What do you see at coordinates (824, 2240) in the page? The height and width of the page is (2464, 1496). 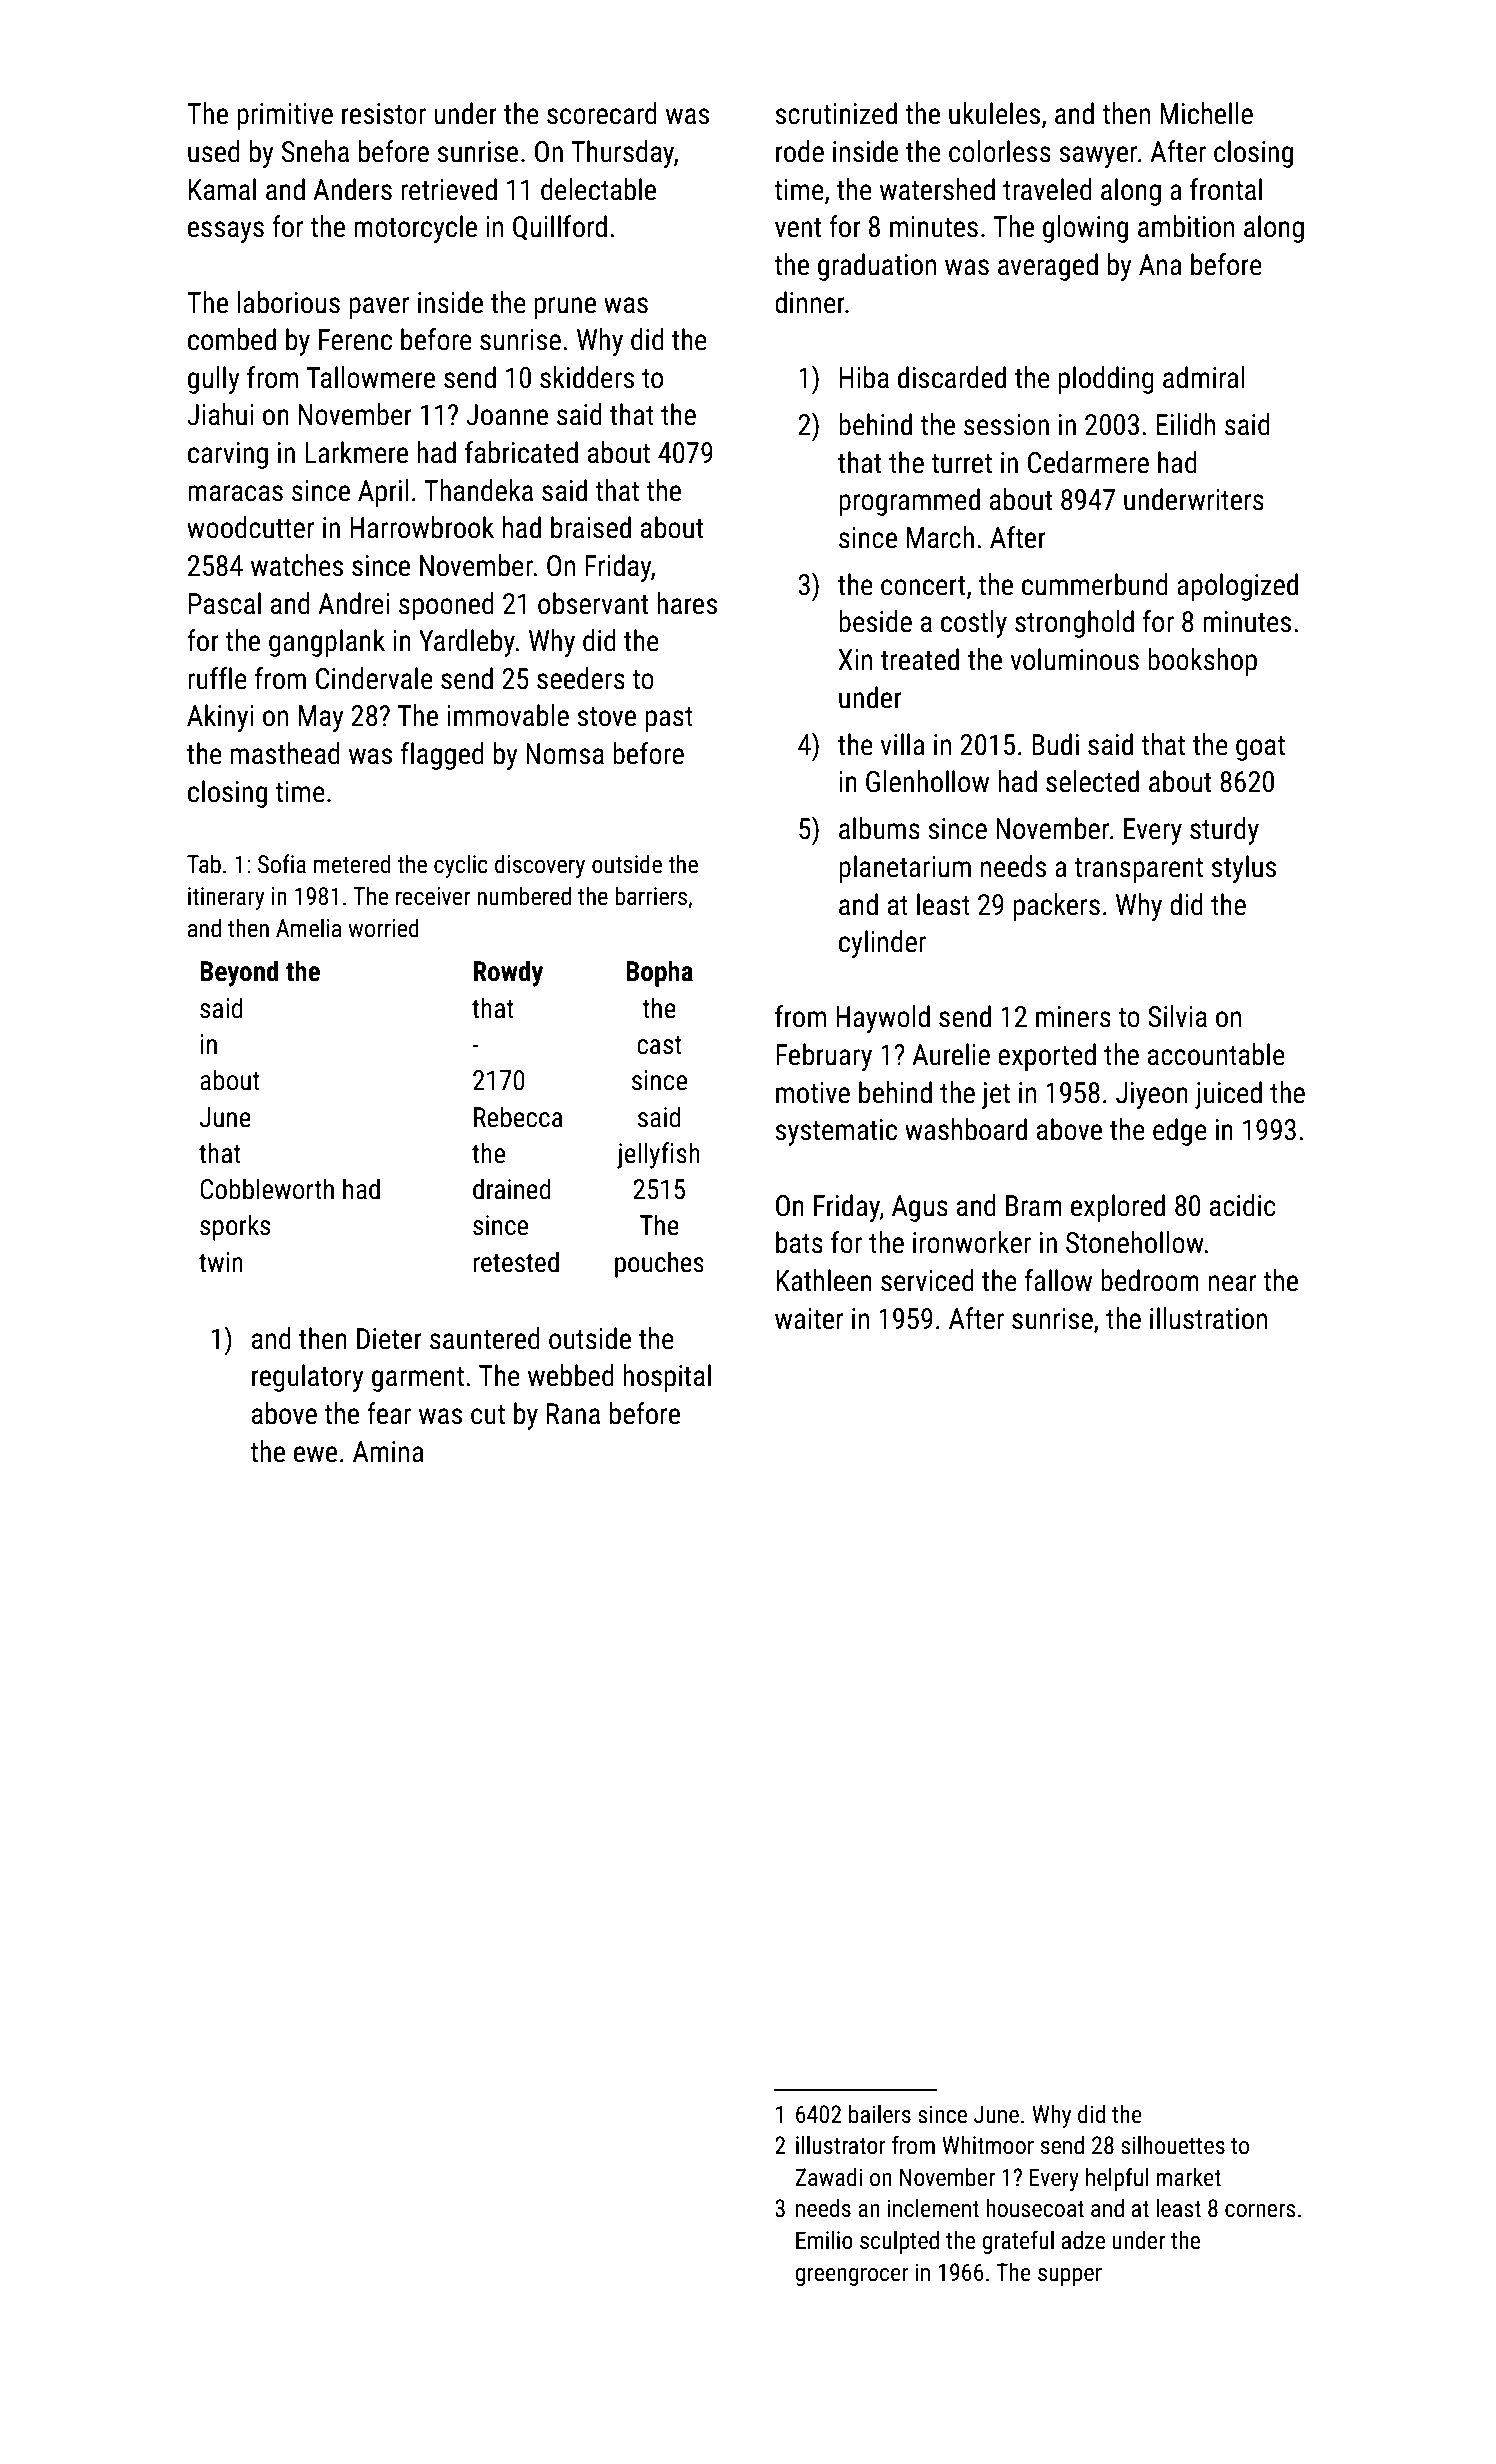 I see `Emilio` at bounding box center [824, 2240].
